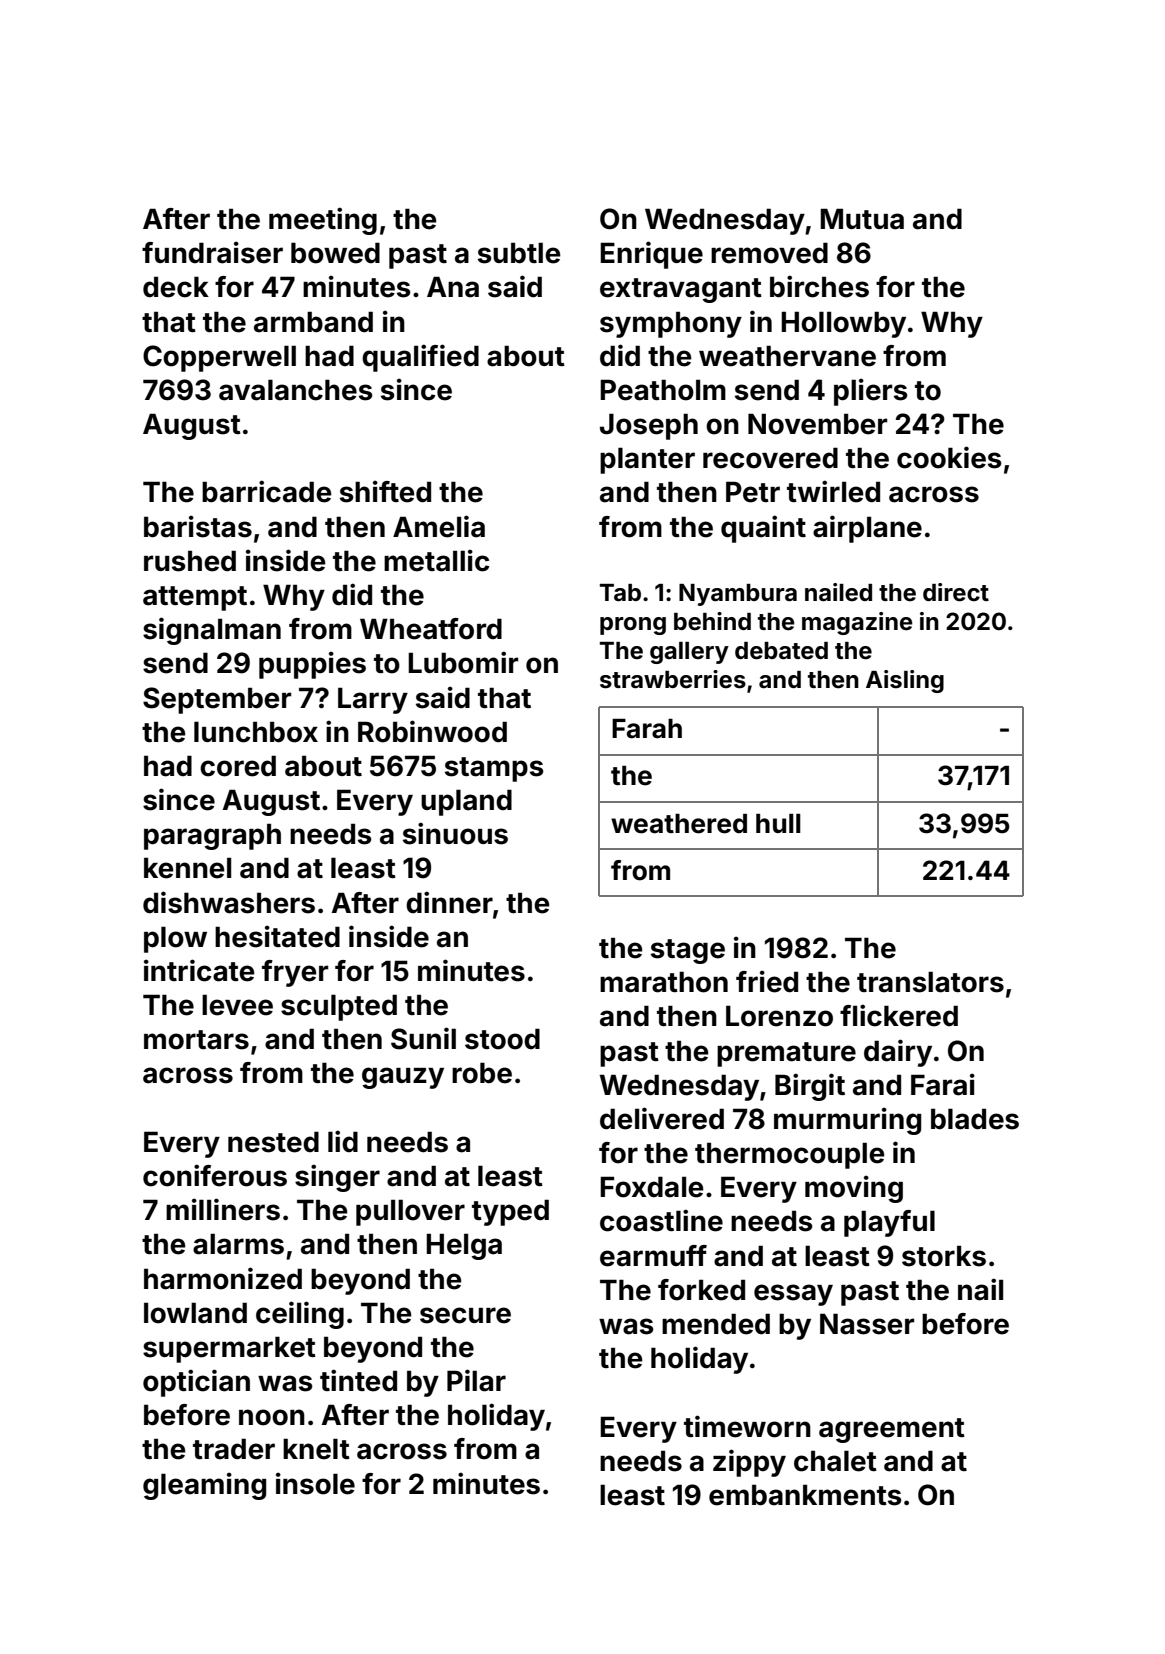  Describe the element at coordinates (502, 1039) in the page. I see `stood` at that location.
